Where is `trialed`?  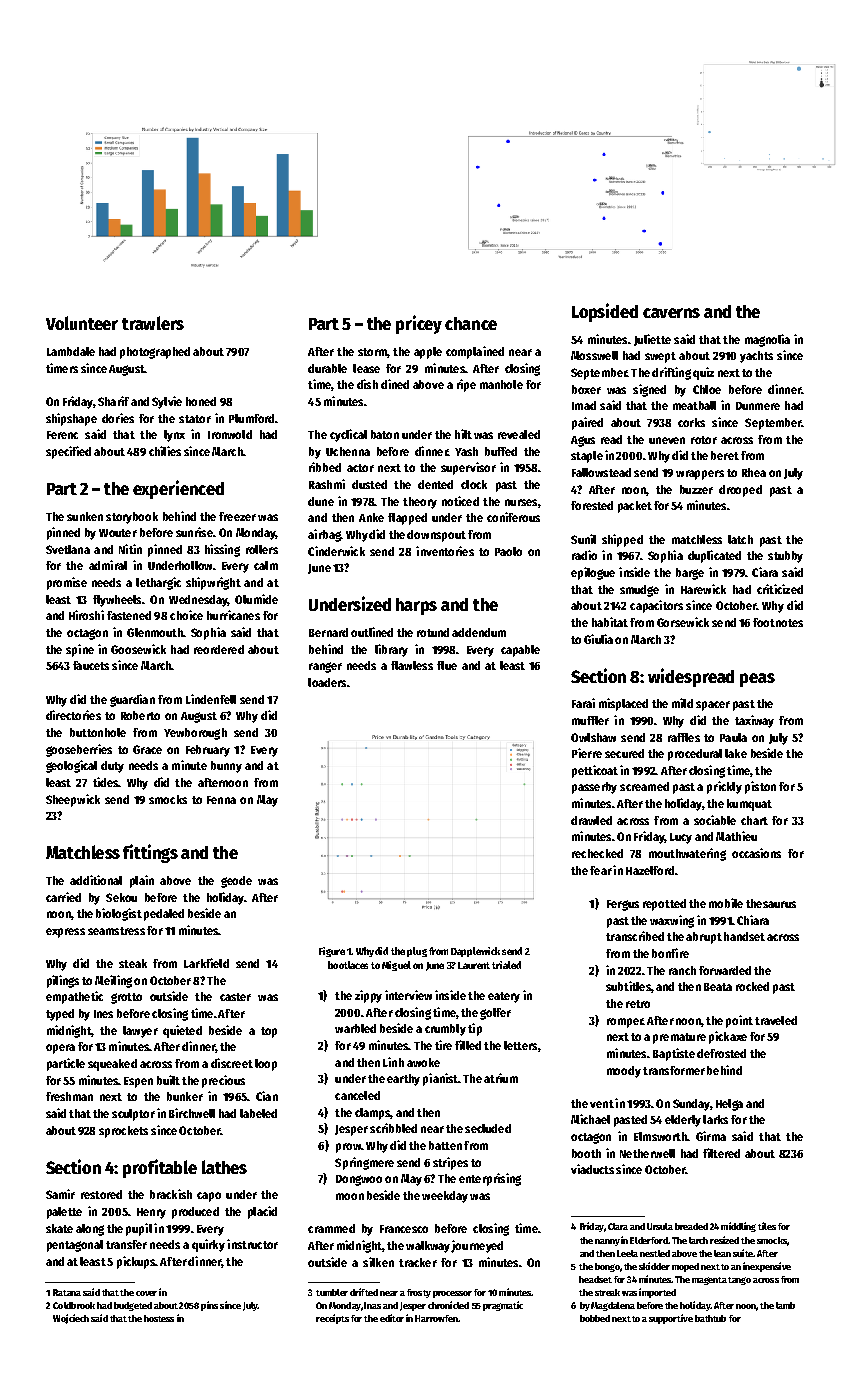
trialed is located at coordinates (506, 965).
